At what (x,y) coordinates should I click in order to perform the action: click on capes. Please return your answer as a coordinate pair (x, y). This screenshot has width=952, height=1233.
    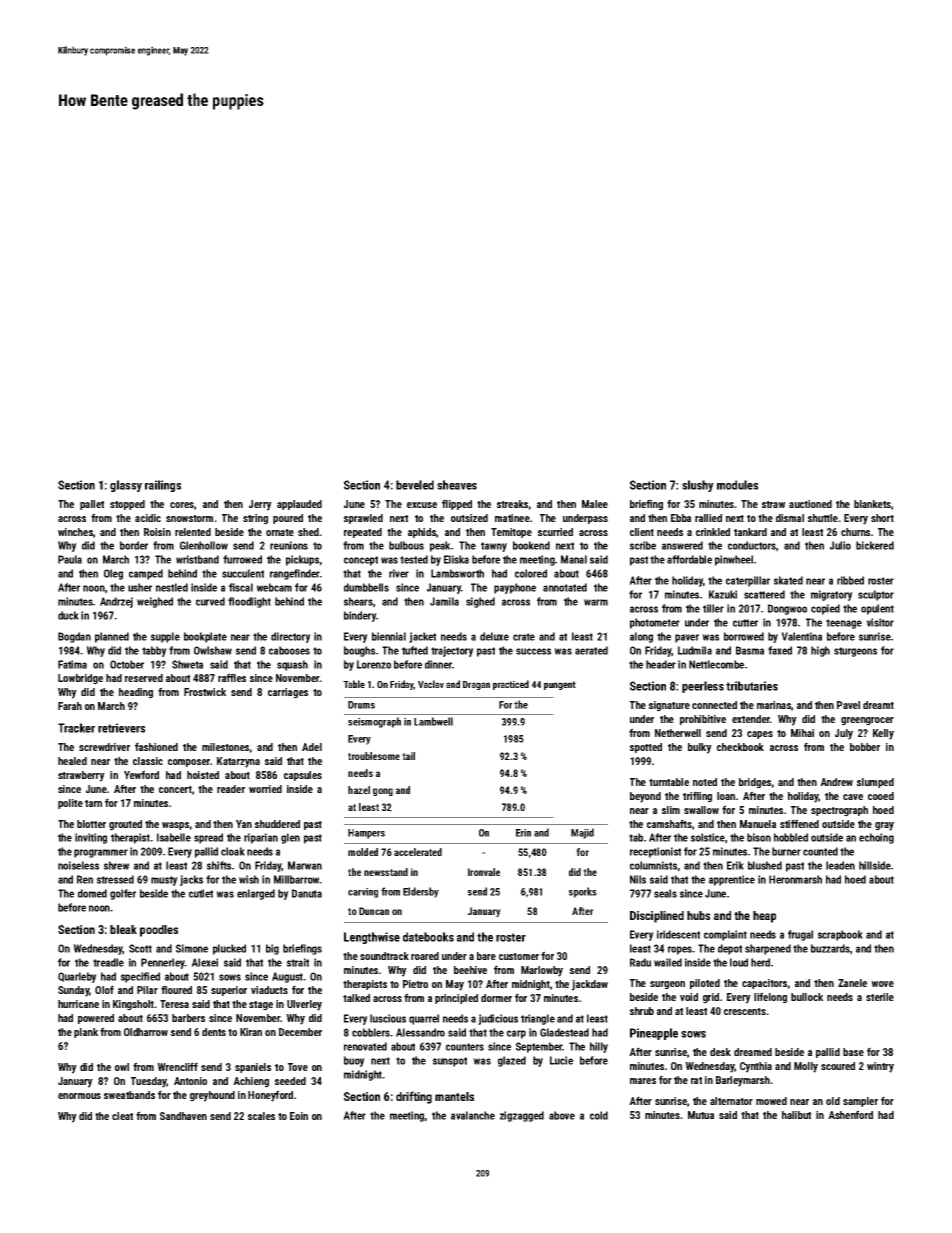
    Looking at the image, I should click on (760, 735).
